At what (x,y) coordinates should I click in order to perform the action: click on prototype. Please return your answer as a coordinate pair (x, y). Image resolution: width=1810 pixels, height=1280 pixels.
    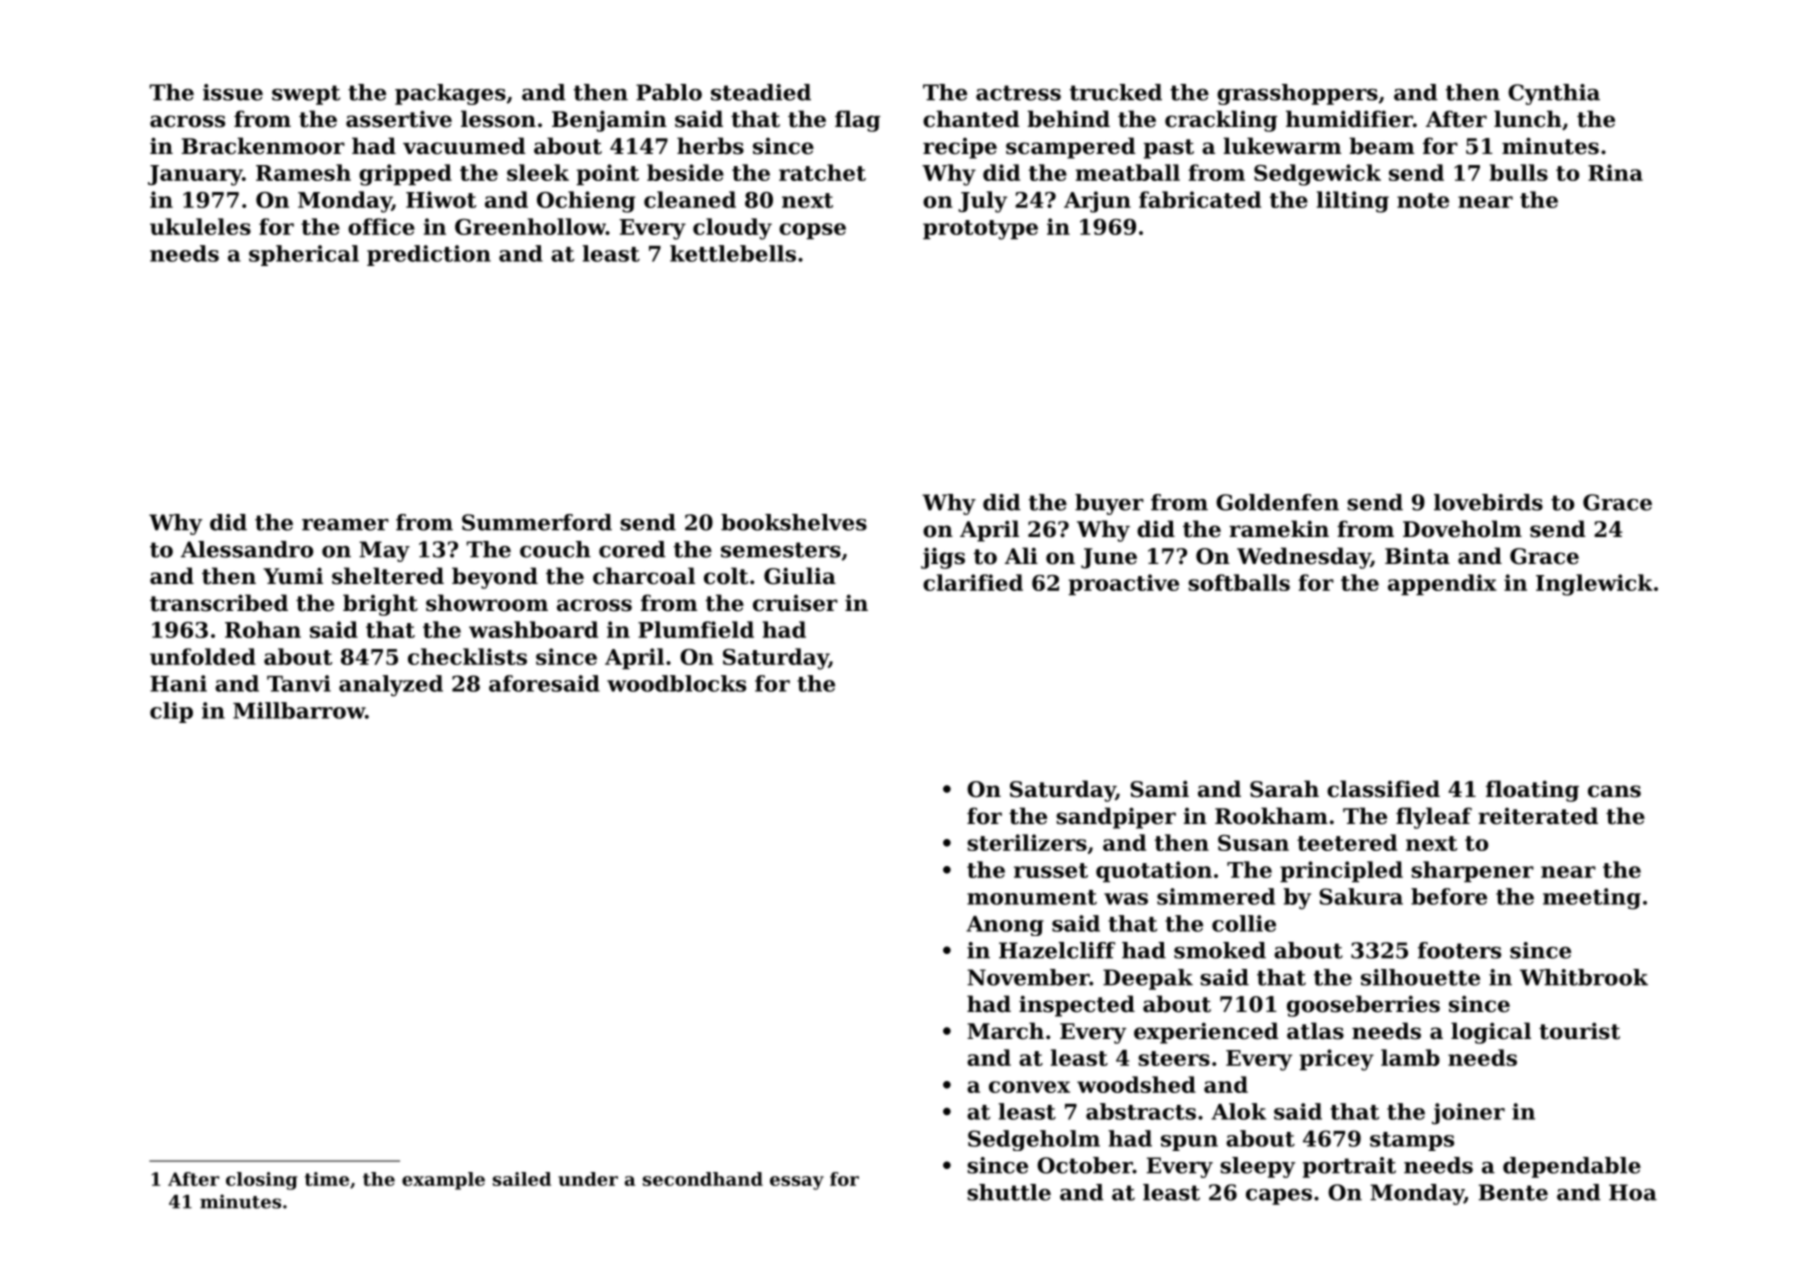
    Looking at the image, I should click on (980, 230).
